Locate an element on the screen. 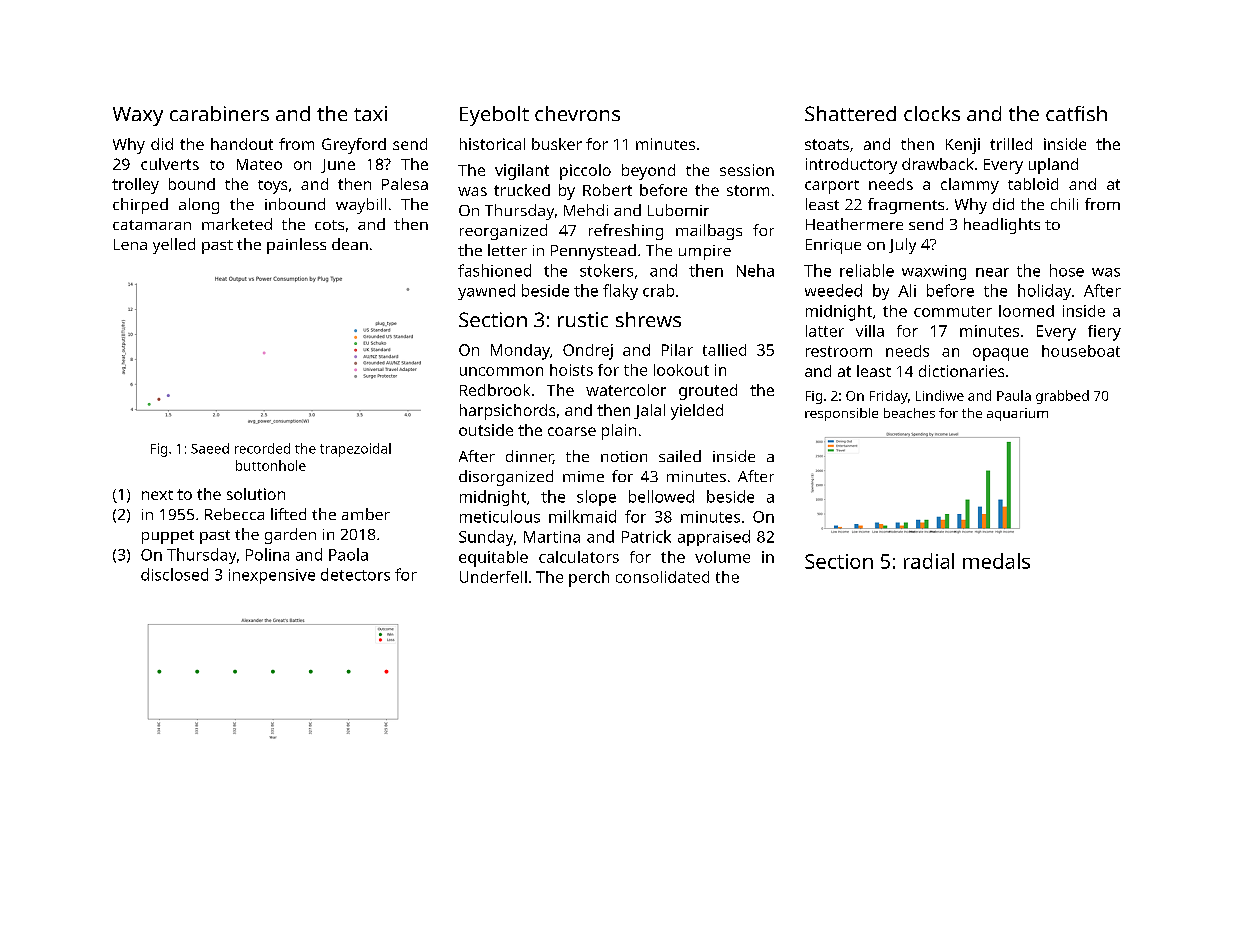 This screenshot has height=952, width=1233. Robert is located at coordinates (607, 190).
